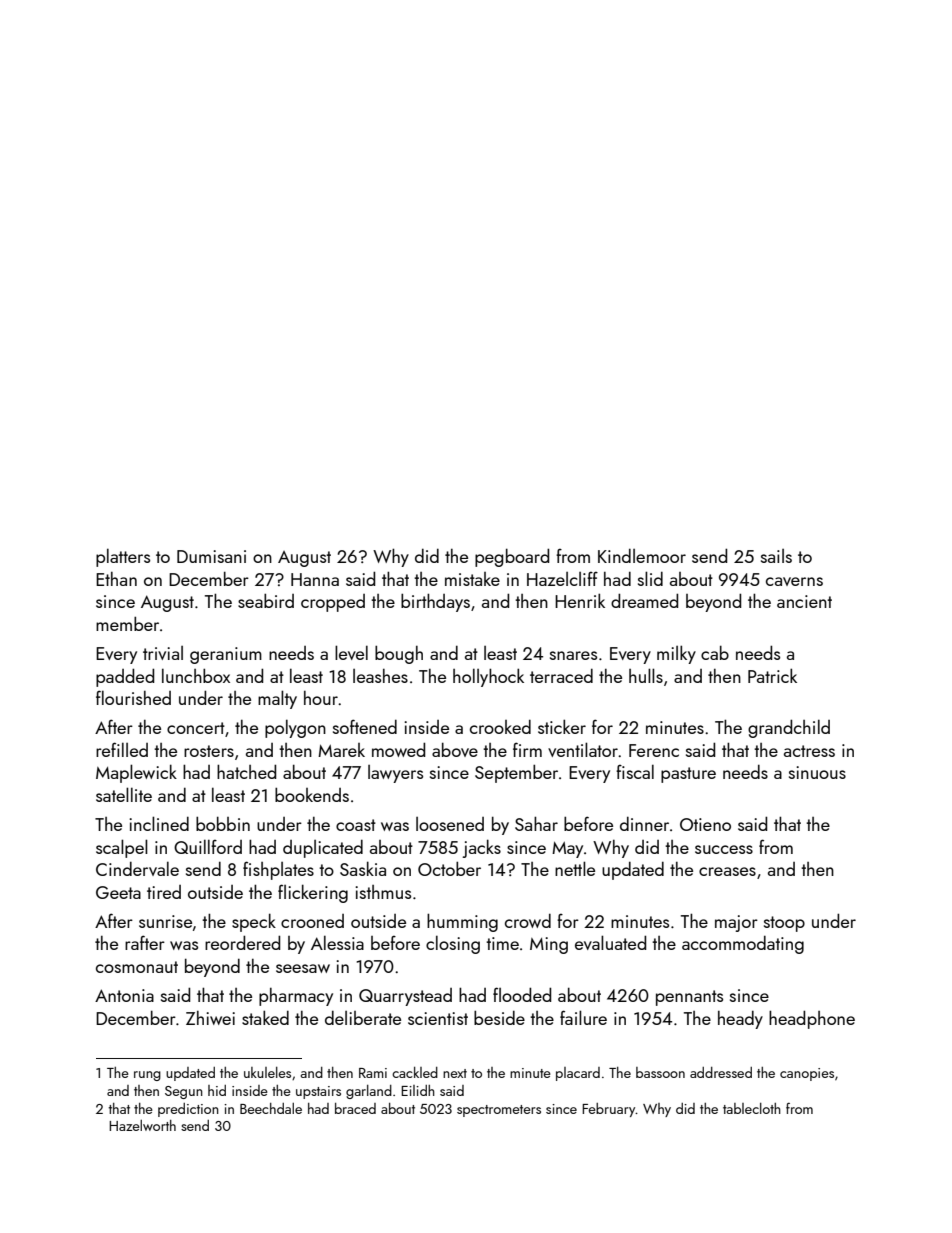 The height and width of the page is (1233, 952). I want to click on Patrick, so click(772, 675).
